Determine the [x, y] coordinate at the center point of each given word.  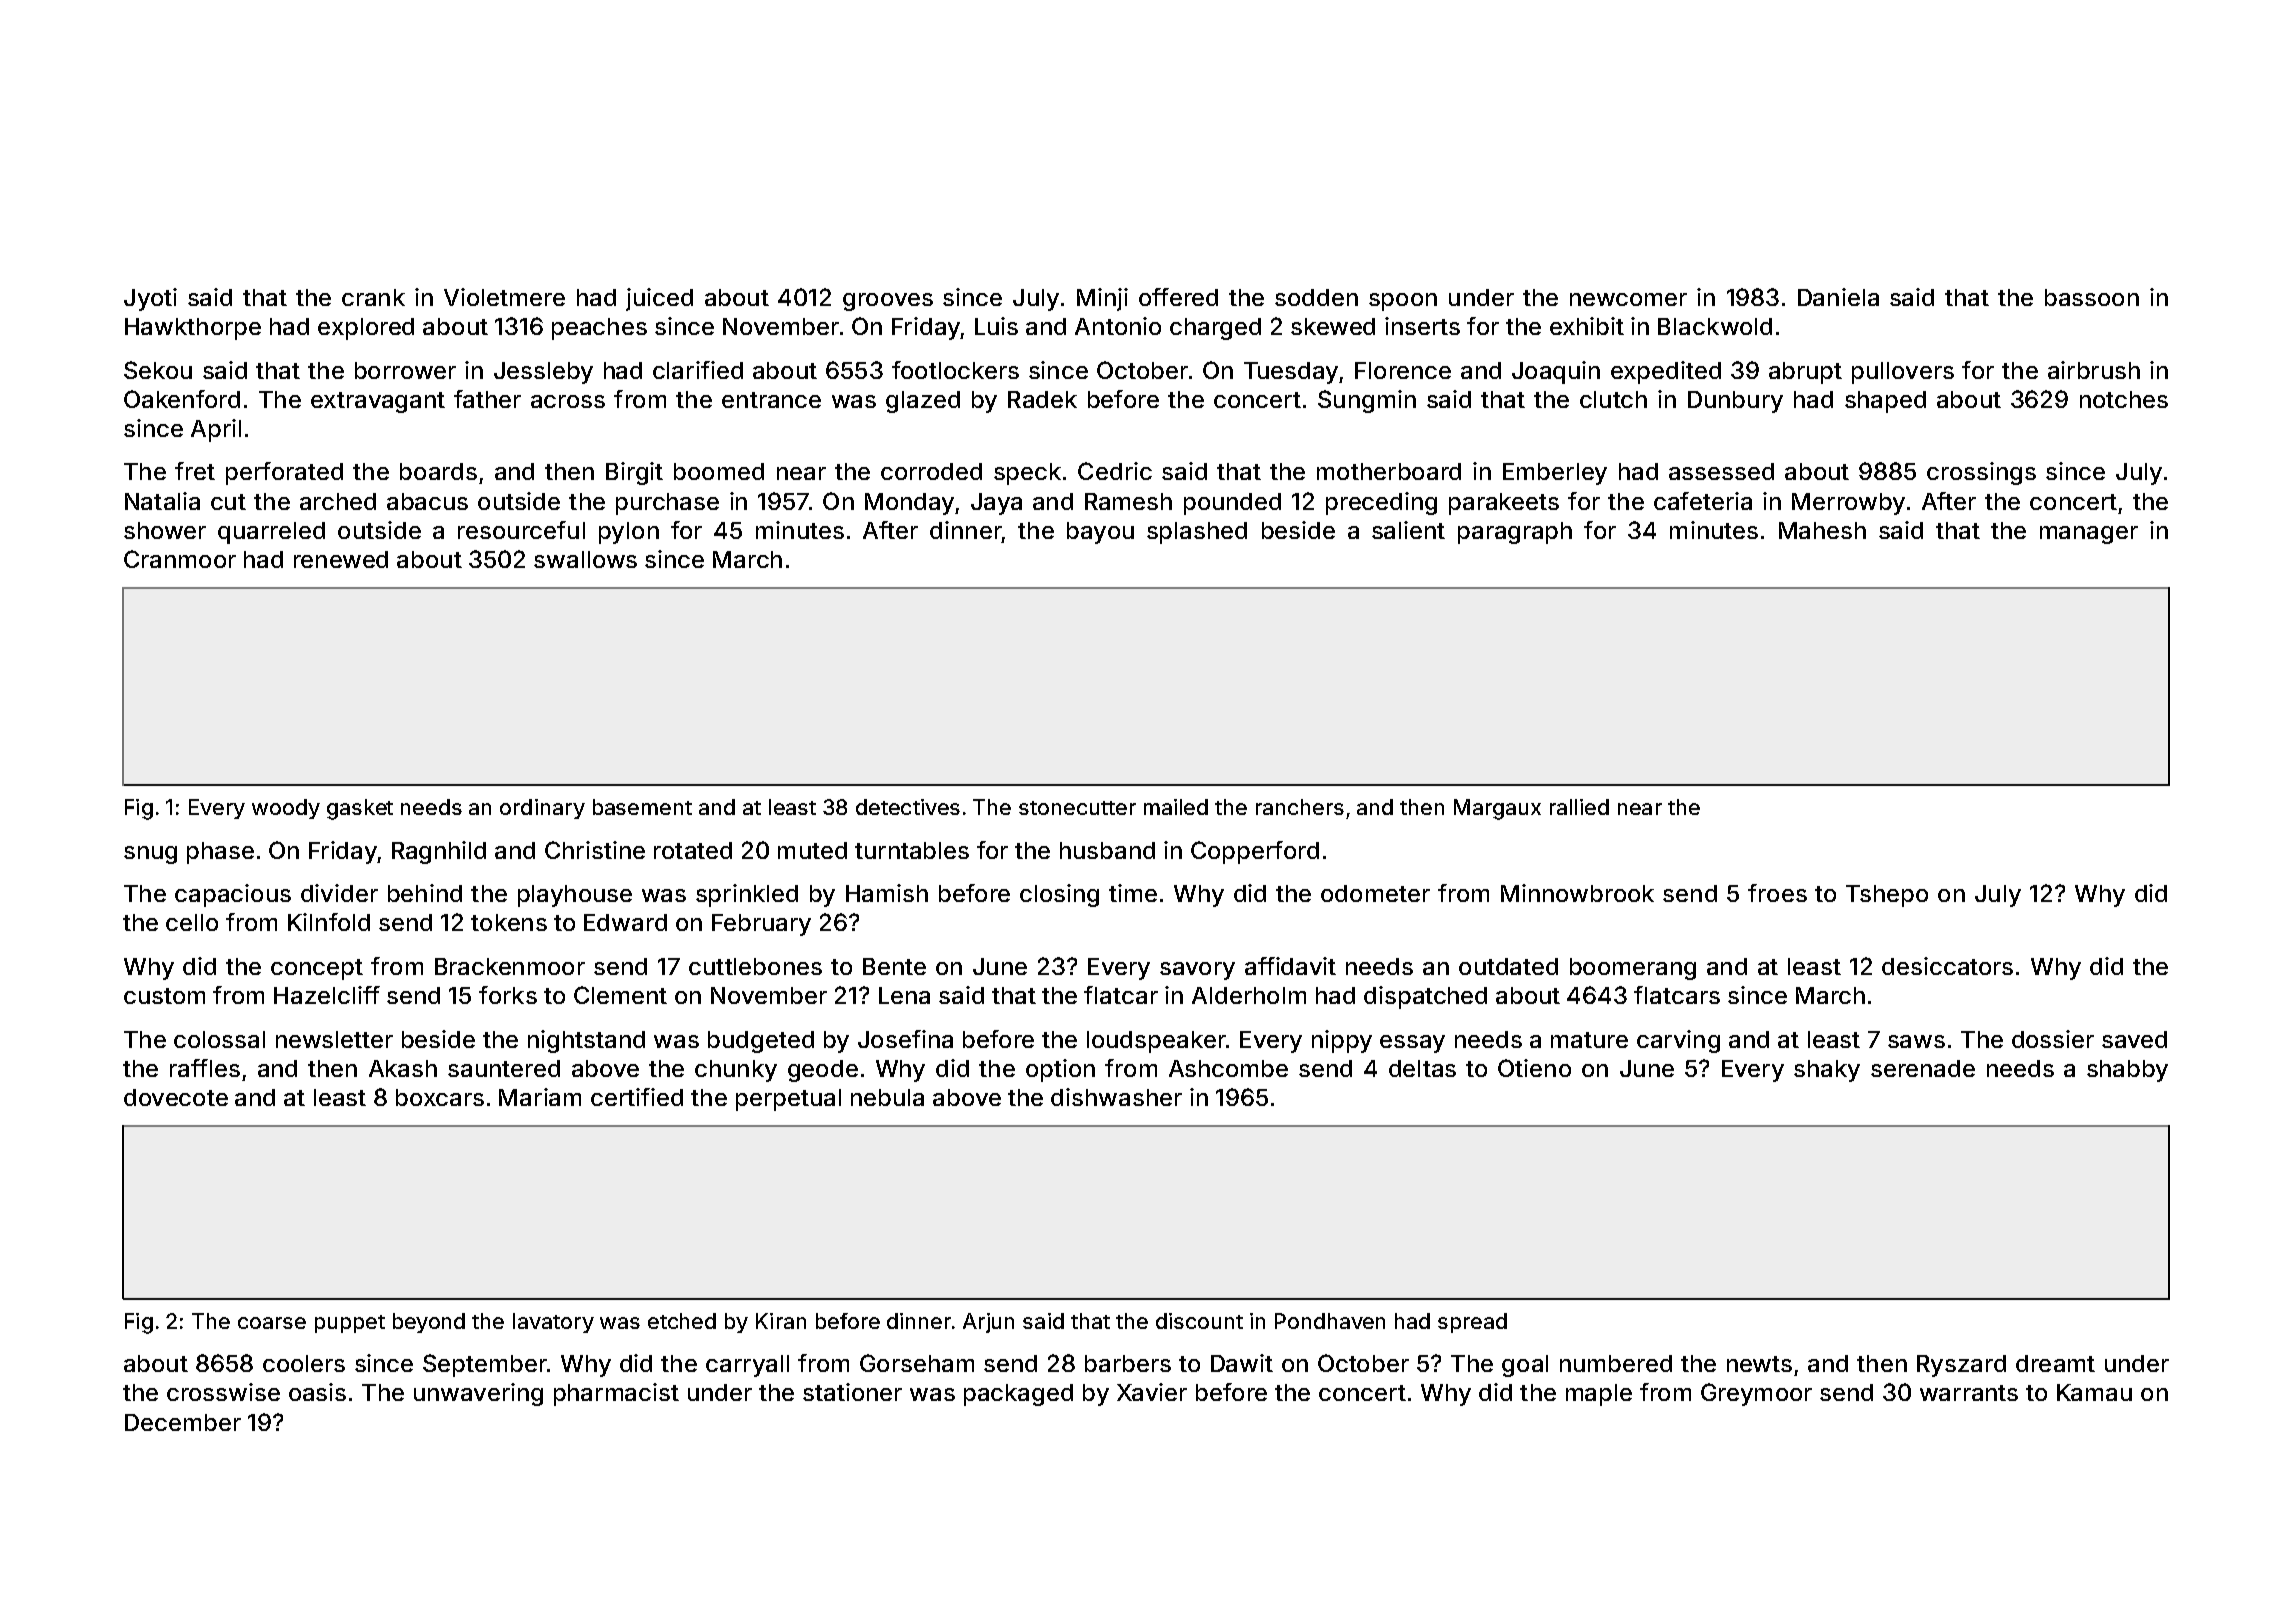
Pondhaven [1330, 1321]
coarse [272, 1323]
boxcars [440, 1097]
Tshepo [1887, 896]
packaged [1018, 1395]
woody [286, 809]
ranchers [1300, 807]
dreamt [2055, 1363]
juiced [659, 299]
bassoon [2092, 297]
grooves [888, 302]
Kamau [2094, 1392]
